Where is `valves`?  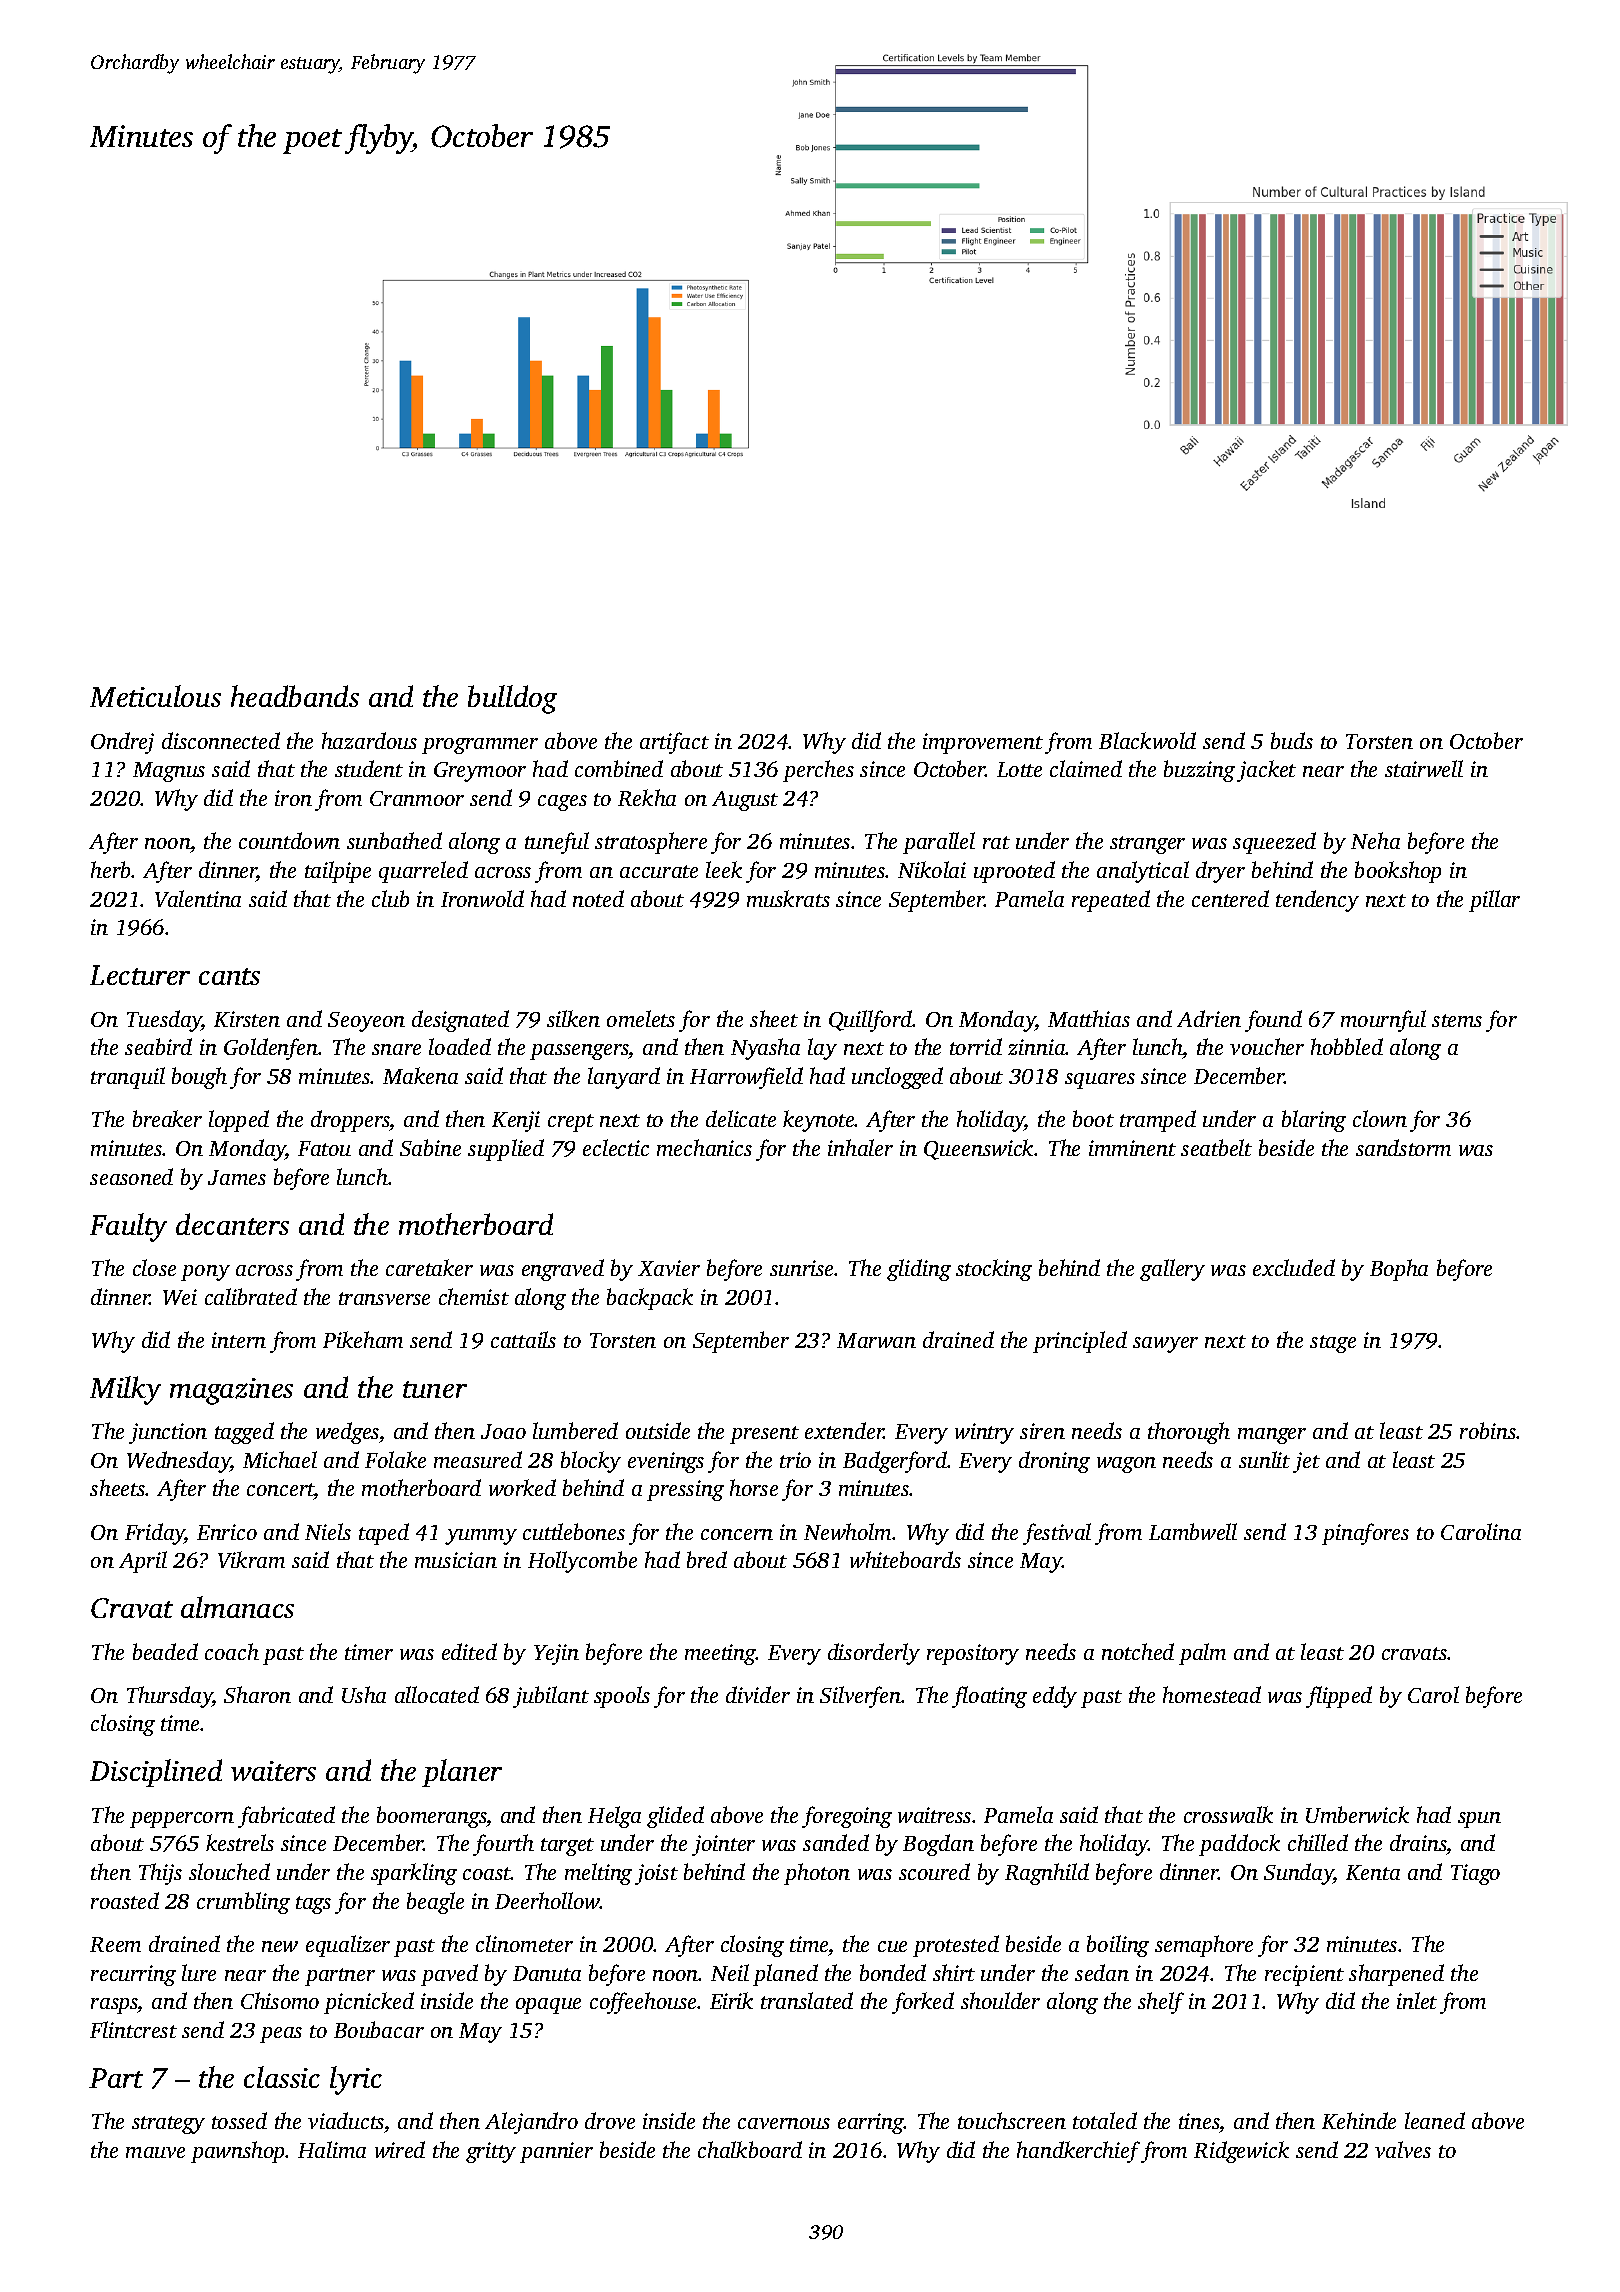
valves is located at coordinates (1403, 2149).
